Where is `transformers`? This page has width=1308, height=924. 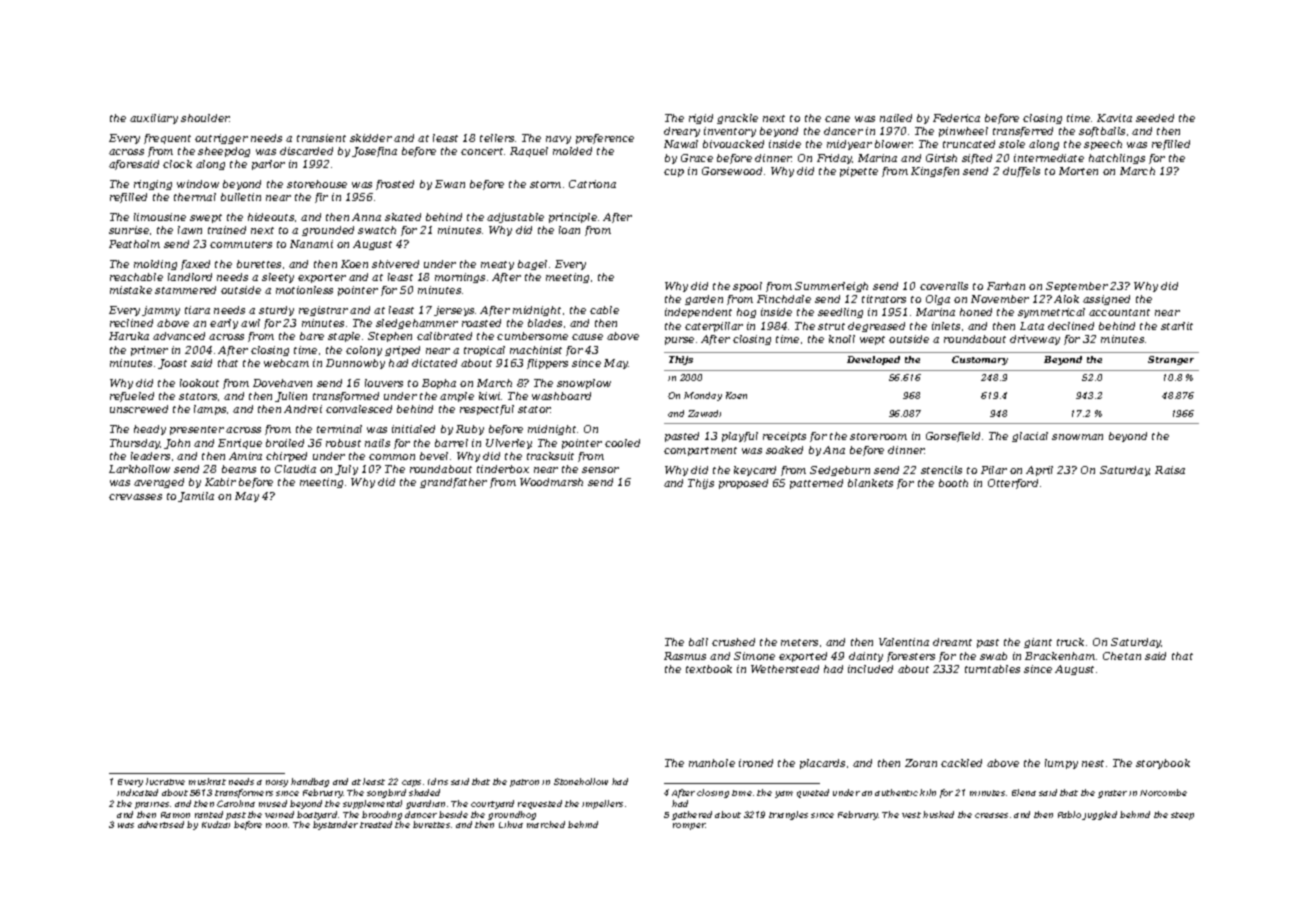
transformers is located at coordinates (244, 793).
